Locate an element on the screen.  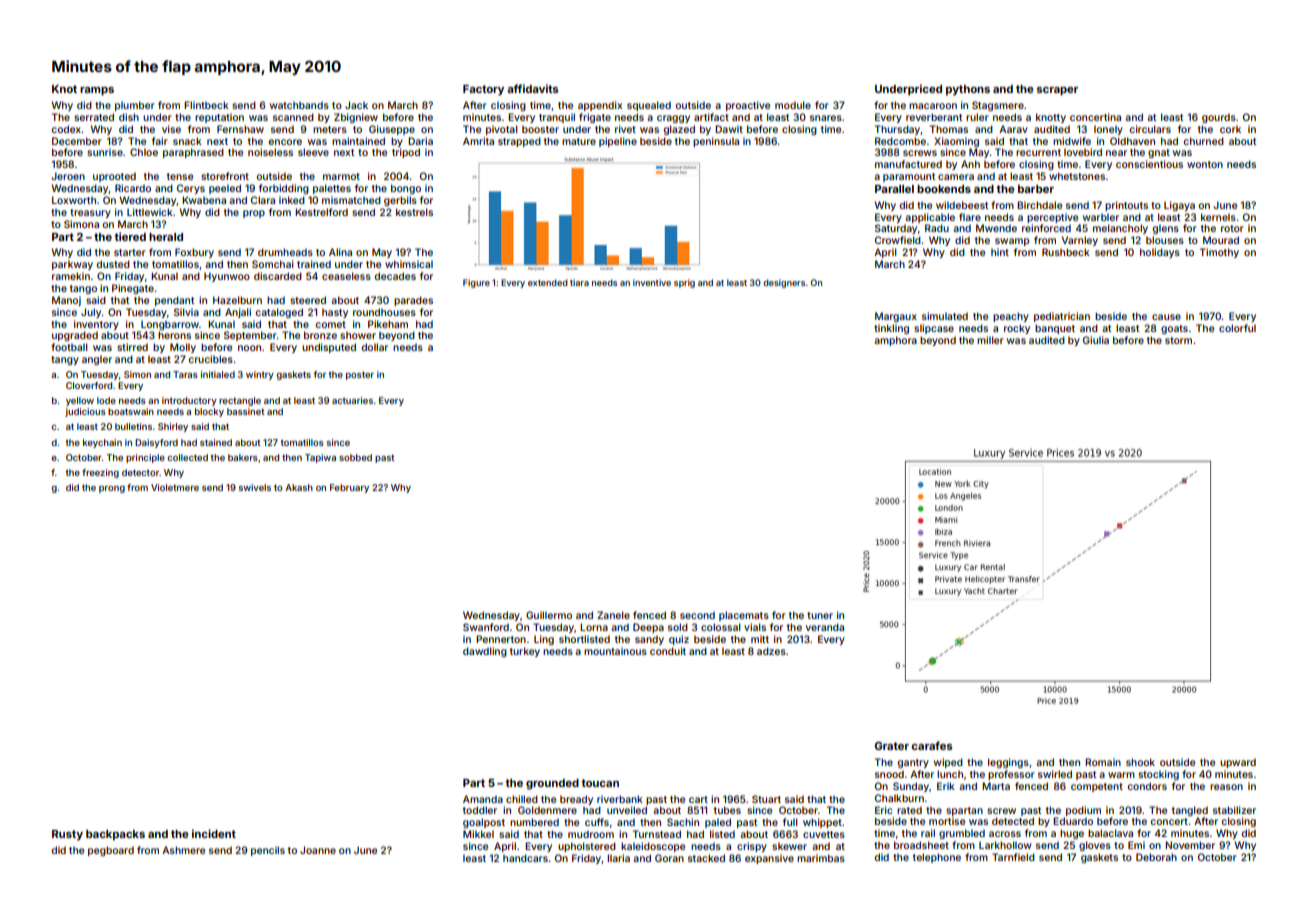
Xiaoming is located at coordinates (956, 142).
